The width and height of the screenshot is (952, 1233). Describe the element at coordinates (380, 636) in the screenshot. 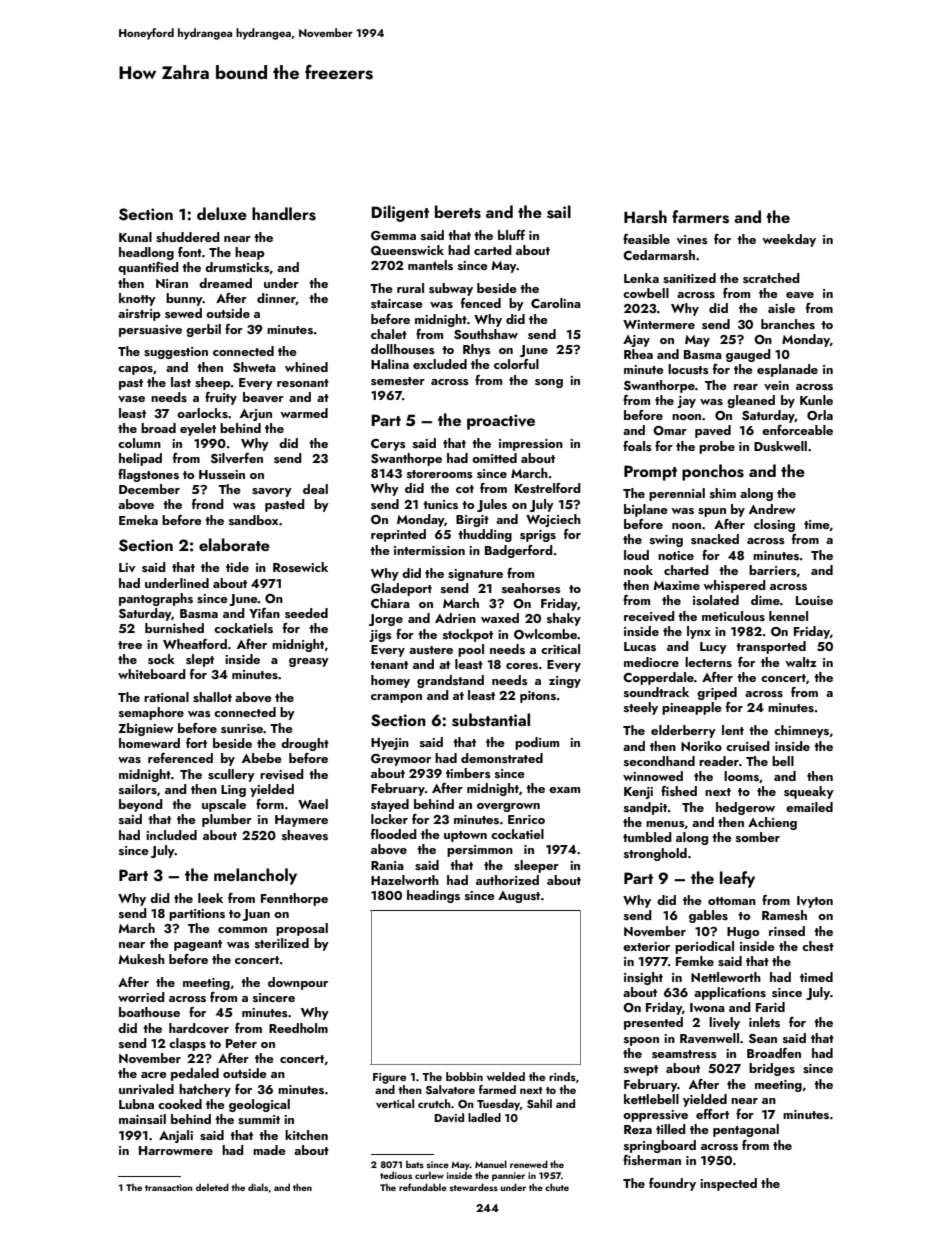

I see `jigs` at that location.
